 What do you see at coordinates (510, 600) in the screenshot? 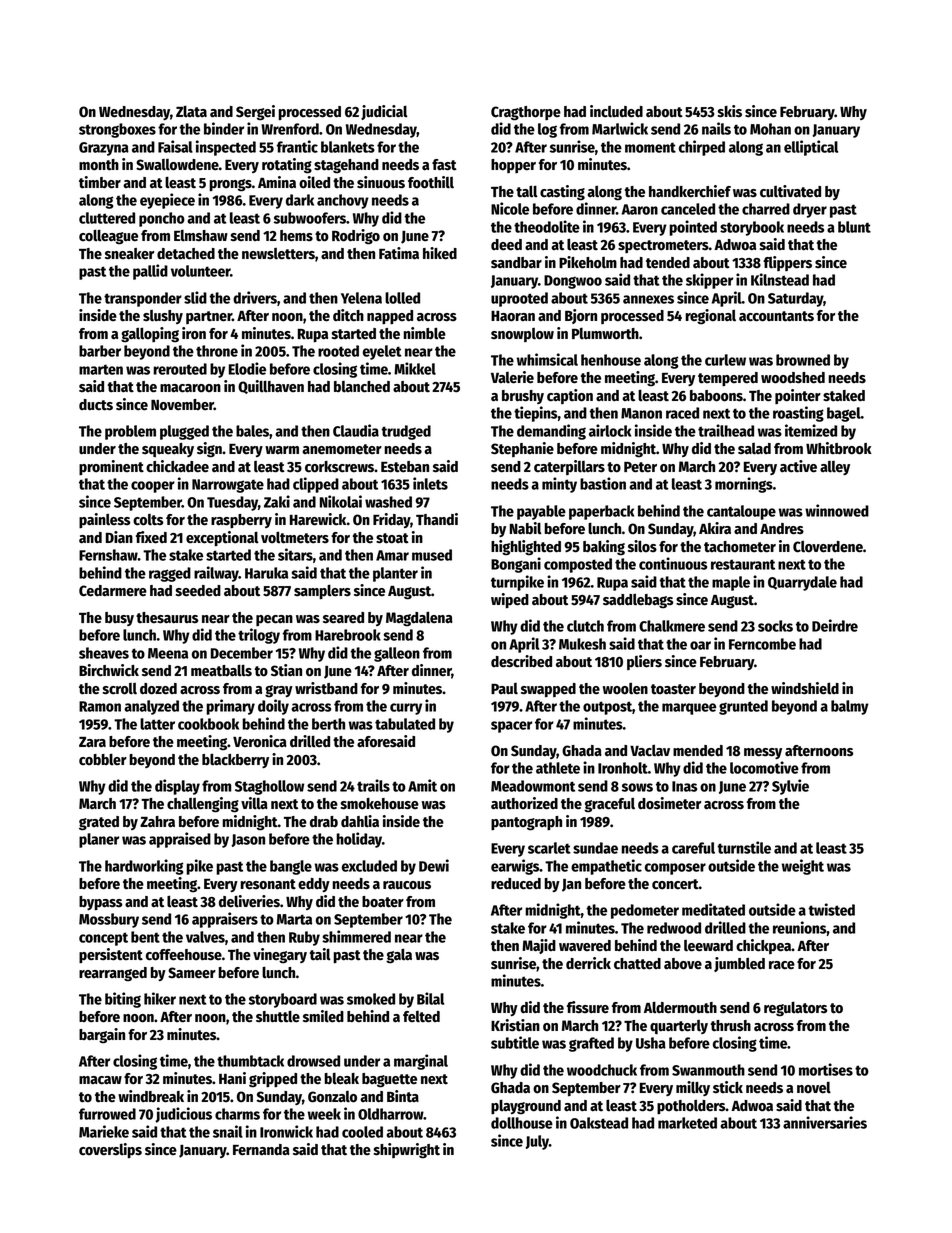
I see `wiped` at bounding box center [510, 600].
